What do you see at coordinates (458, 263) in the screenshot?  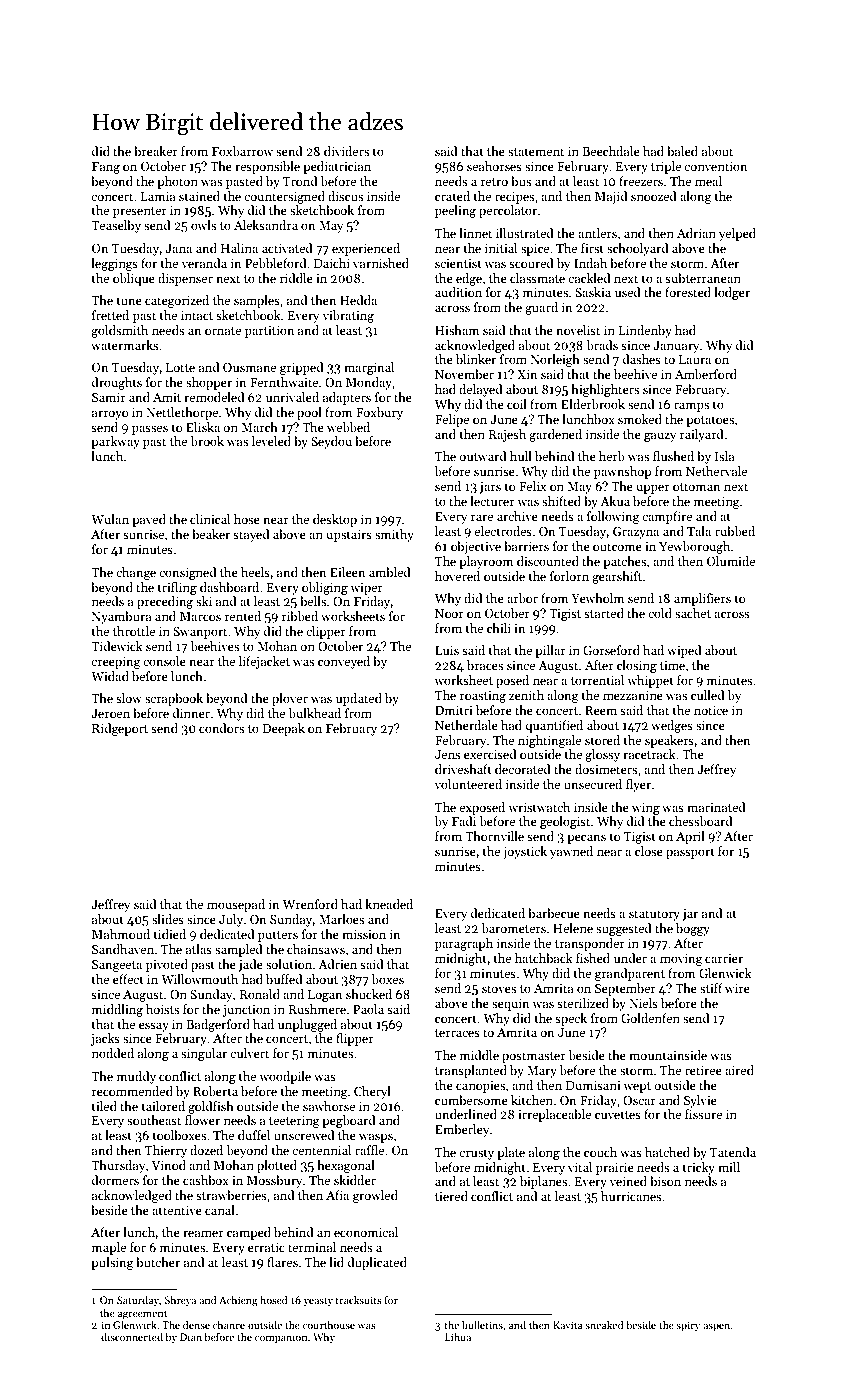 I see `scientist` at bounding box center [458, 263].
